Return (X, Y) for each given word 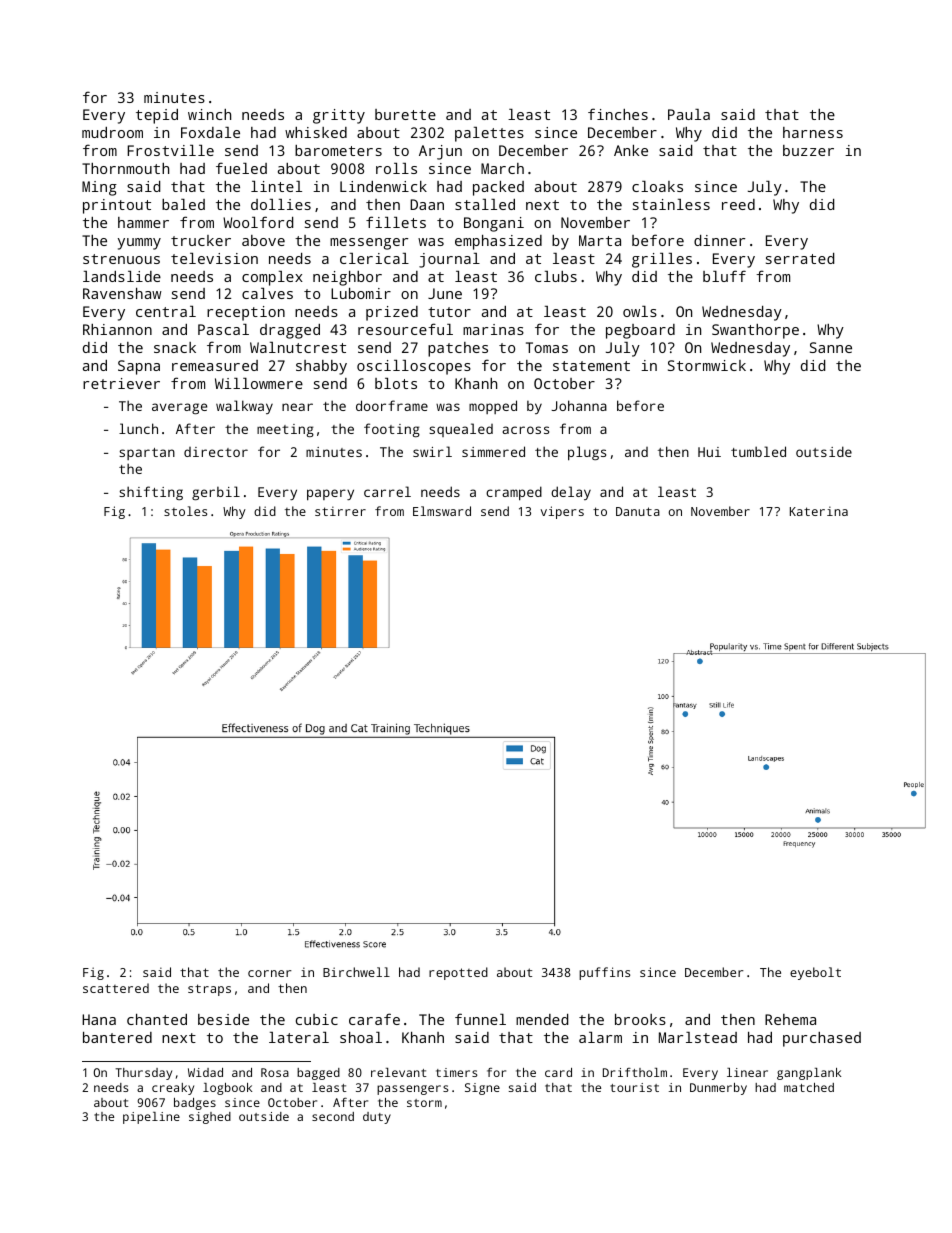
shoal (361, 1037)
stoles (185, 511)
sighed (210, 1118)
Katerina (819, 511)
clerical (374, 258)
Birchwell (356, 972)
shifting (151, 493)
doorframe (392, 405)
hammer (143, 222)
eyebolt (815, 973)
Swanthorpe (755, 331)
